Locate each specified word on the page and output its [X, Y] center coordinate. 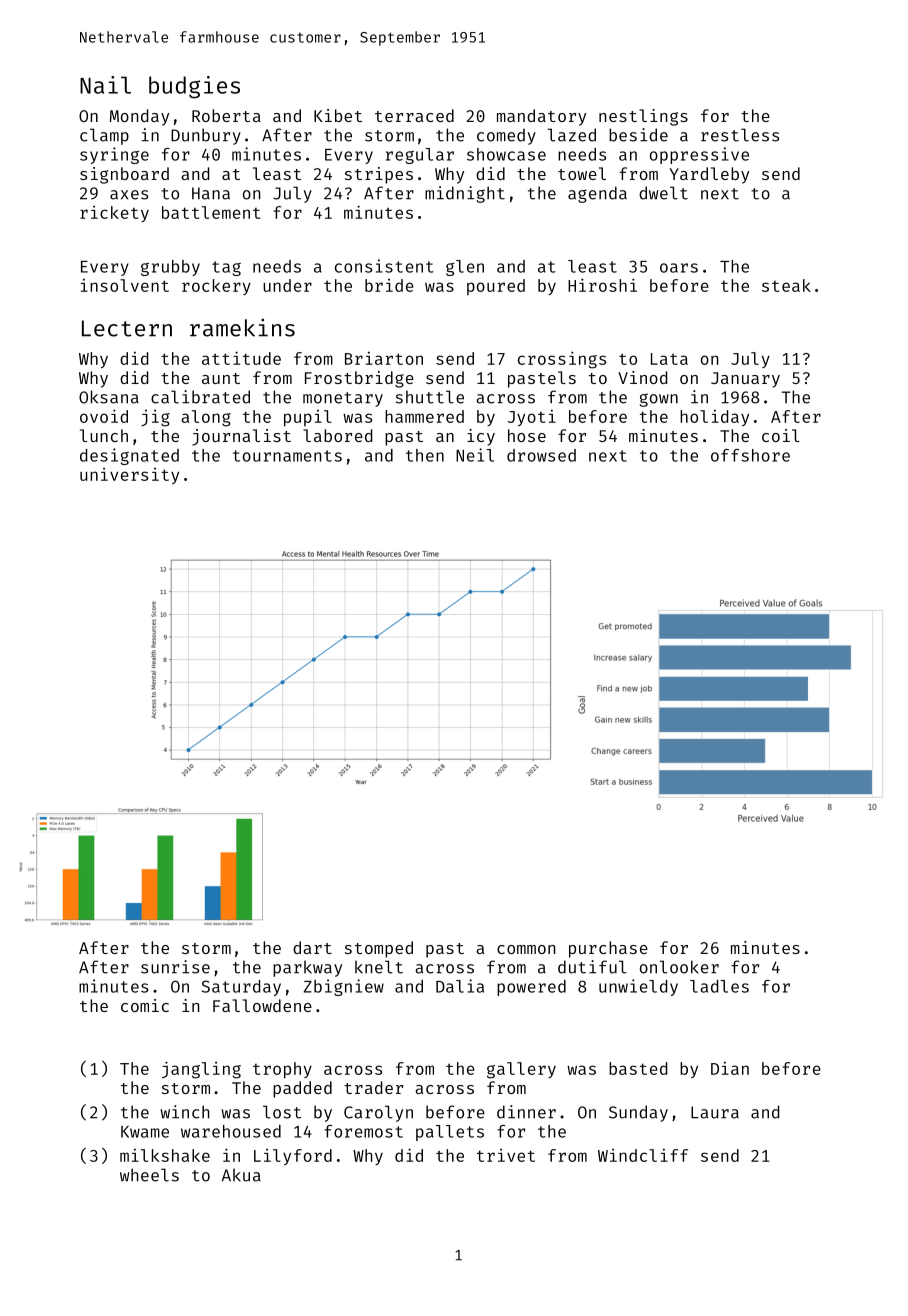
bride [389, 285]
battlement [211, 212]
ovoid [104, 416]
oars [679, 268]
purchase [608, 949]
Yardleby [709, 175]
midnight [465, 194]
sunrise [175, 967]
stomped [379, 949]
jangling [201, 1070]
